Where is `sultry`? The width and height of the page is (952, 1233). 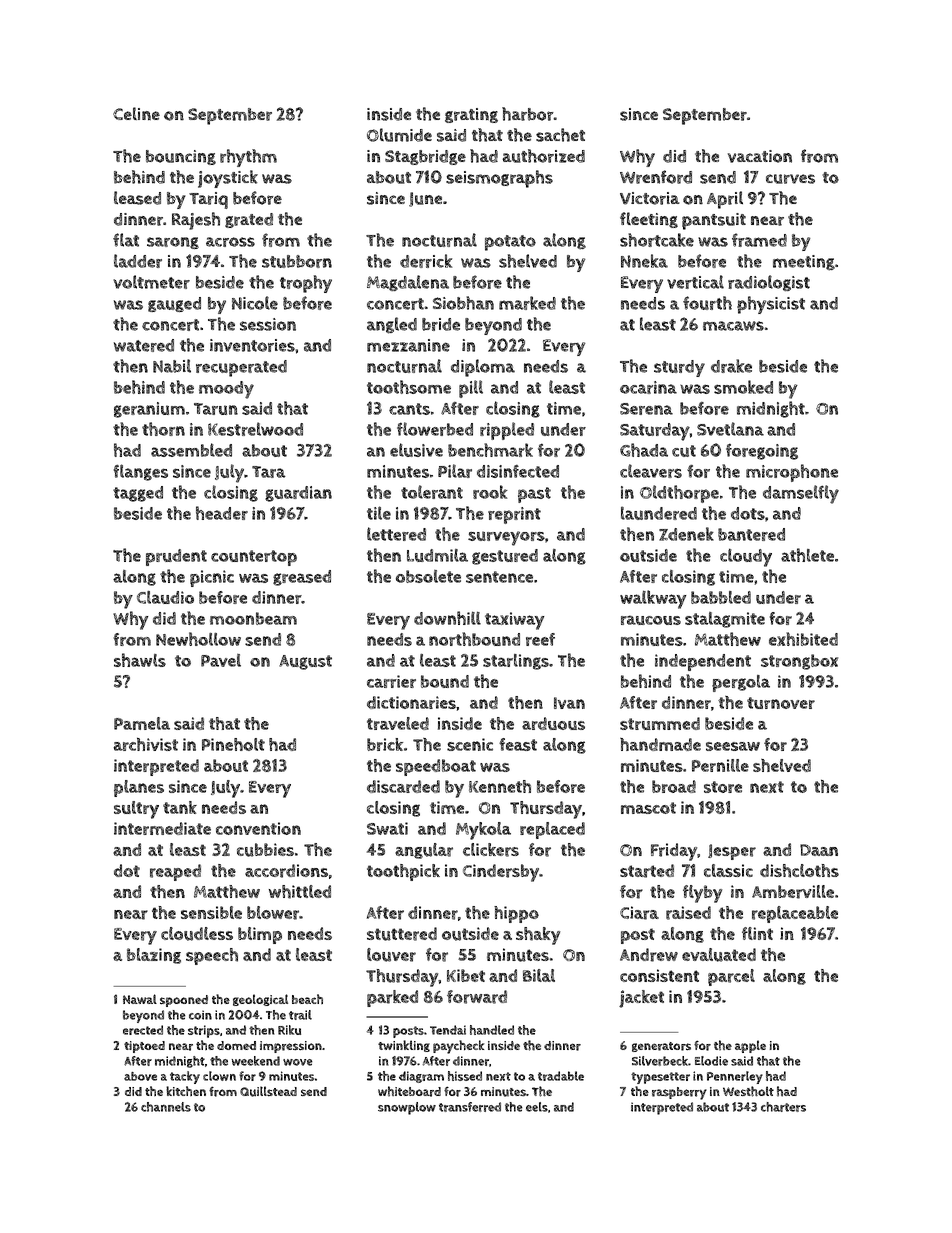
sultry is located at coordinates (136, 810).
